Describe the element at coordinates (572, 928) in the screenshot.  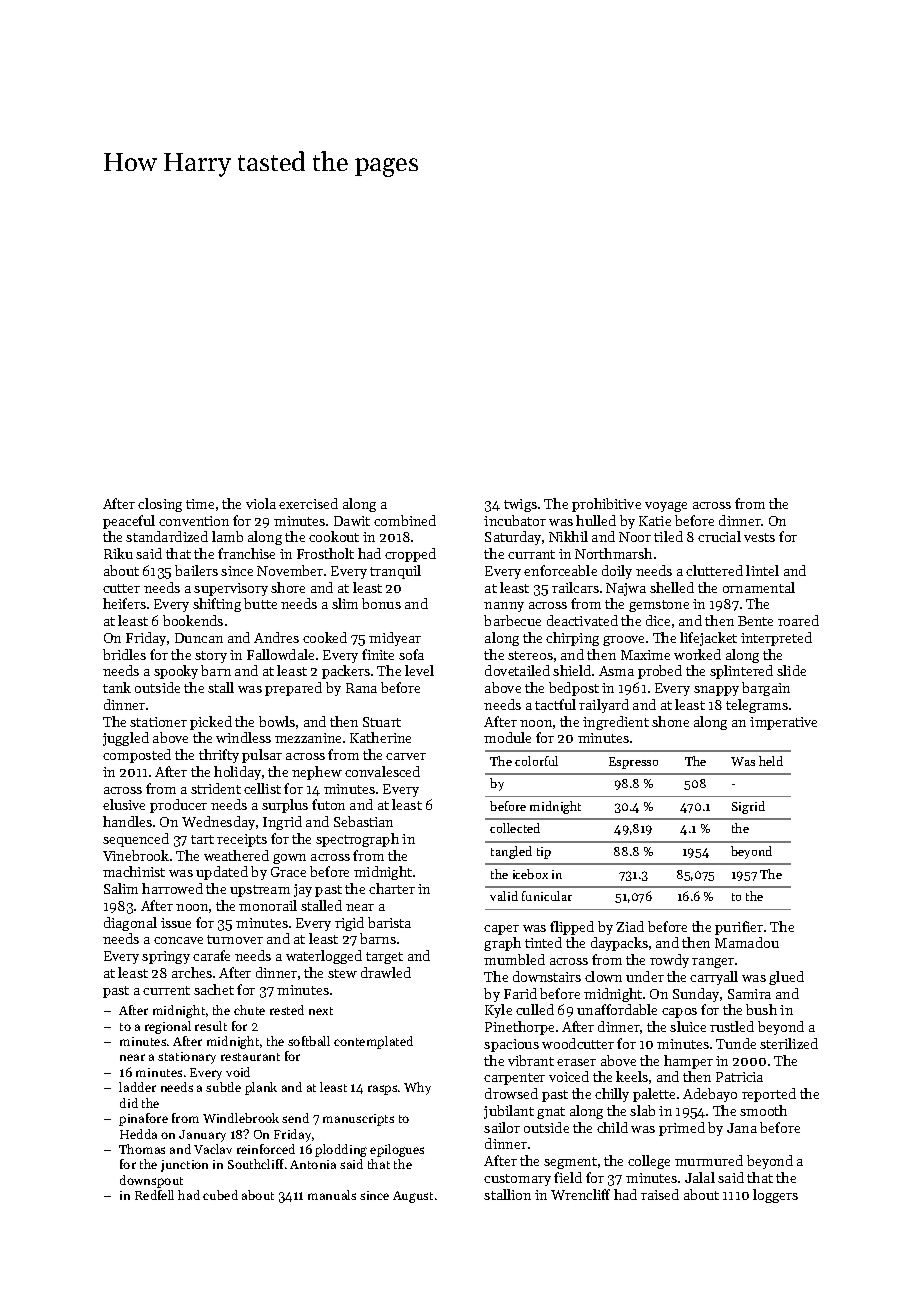
I see `flipped` at that location.
